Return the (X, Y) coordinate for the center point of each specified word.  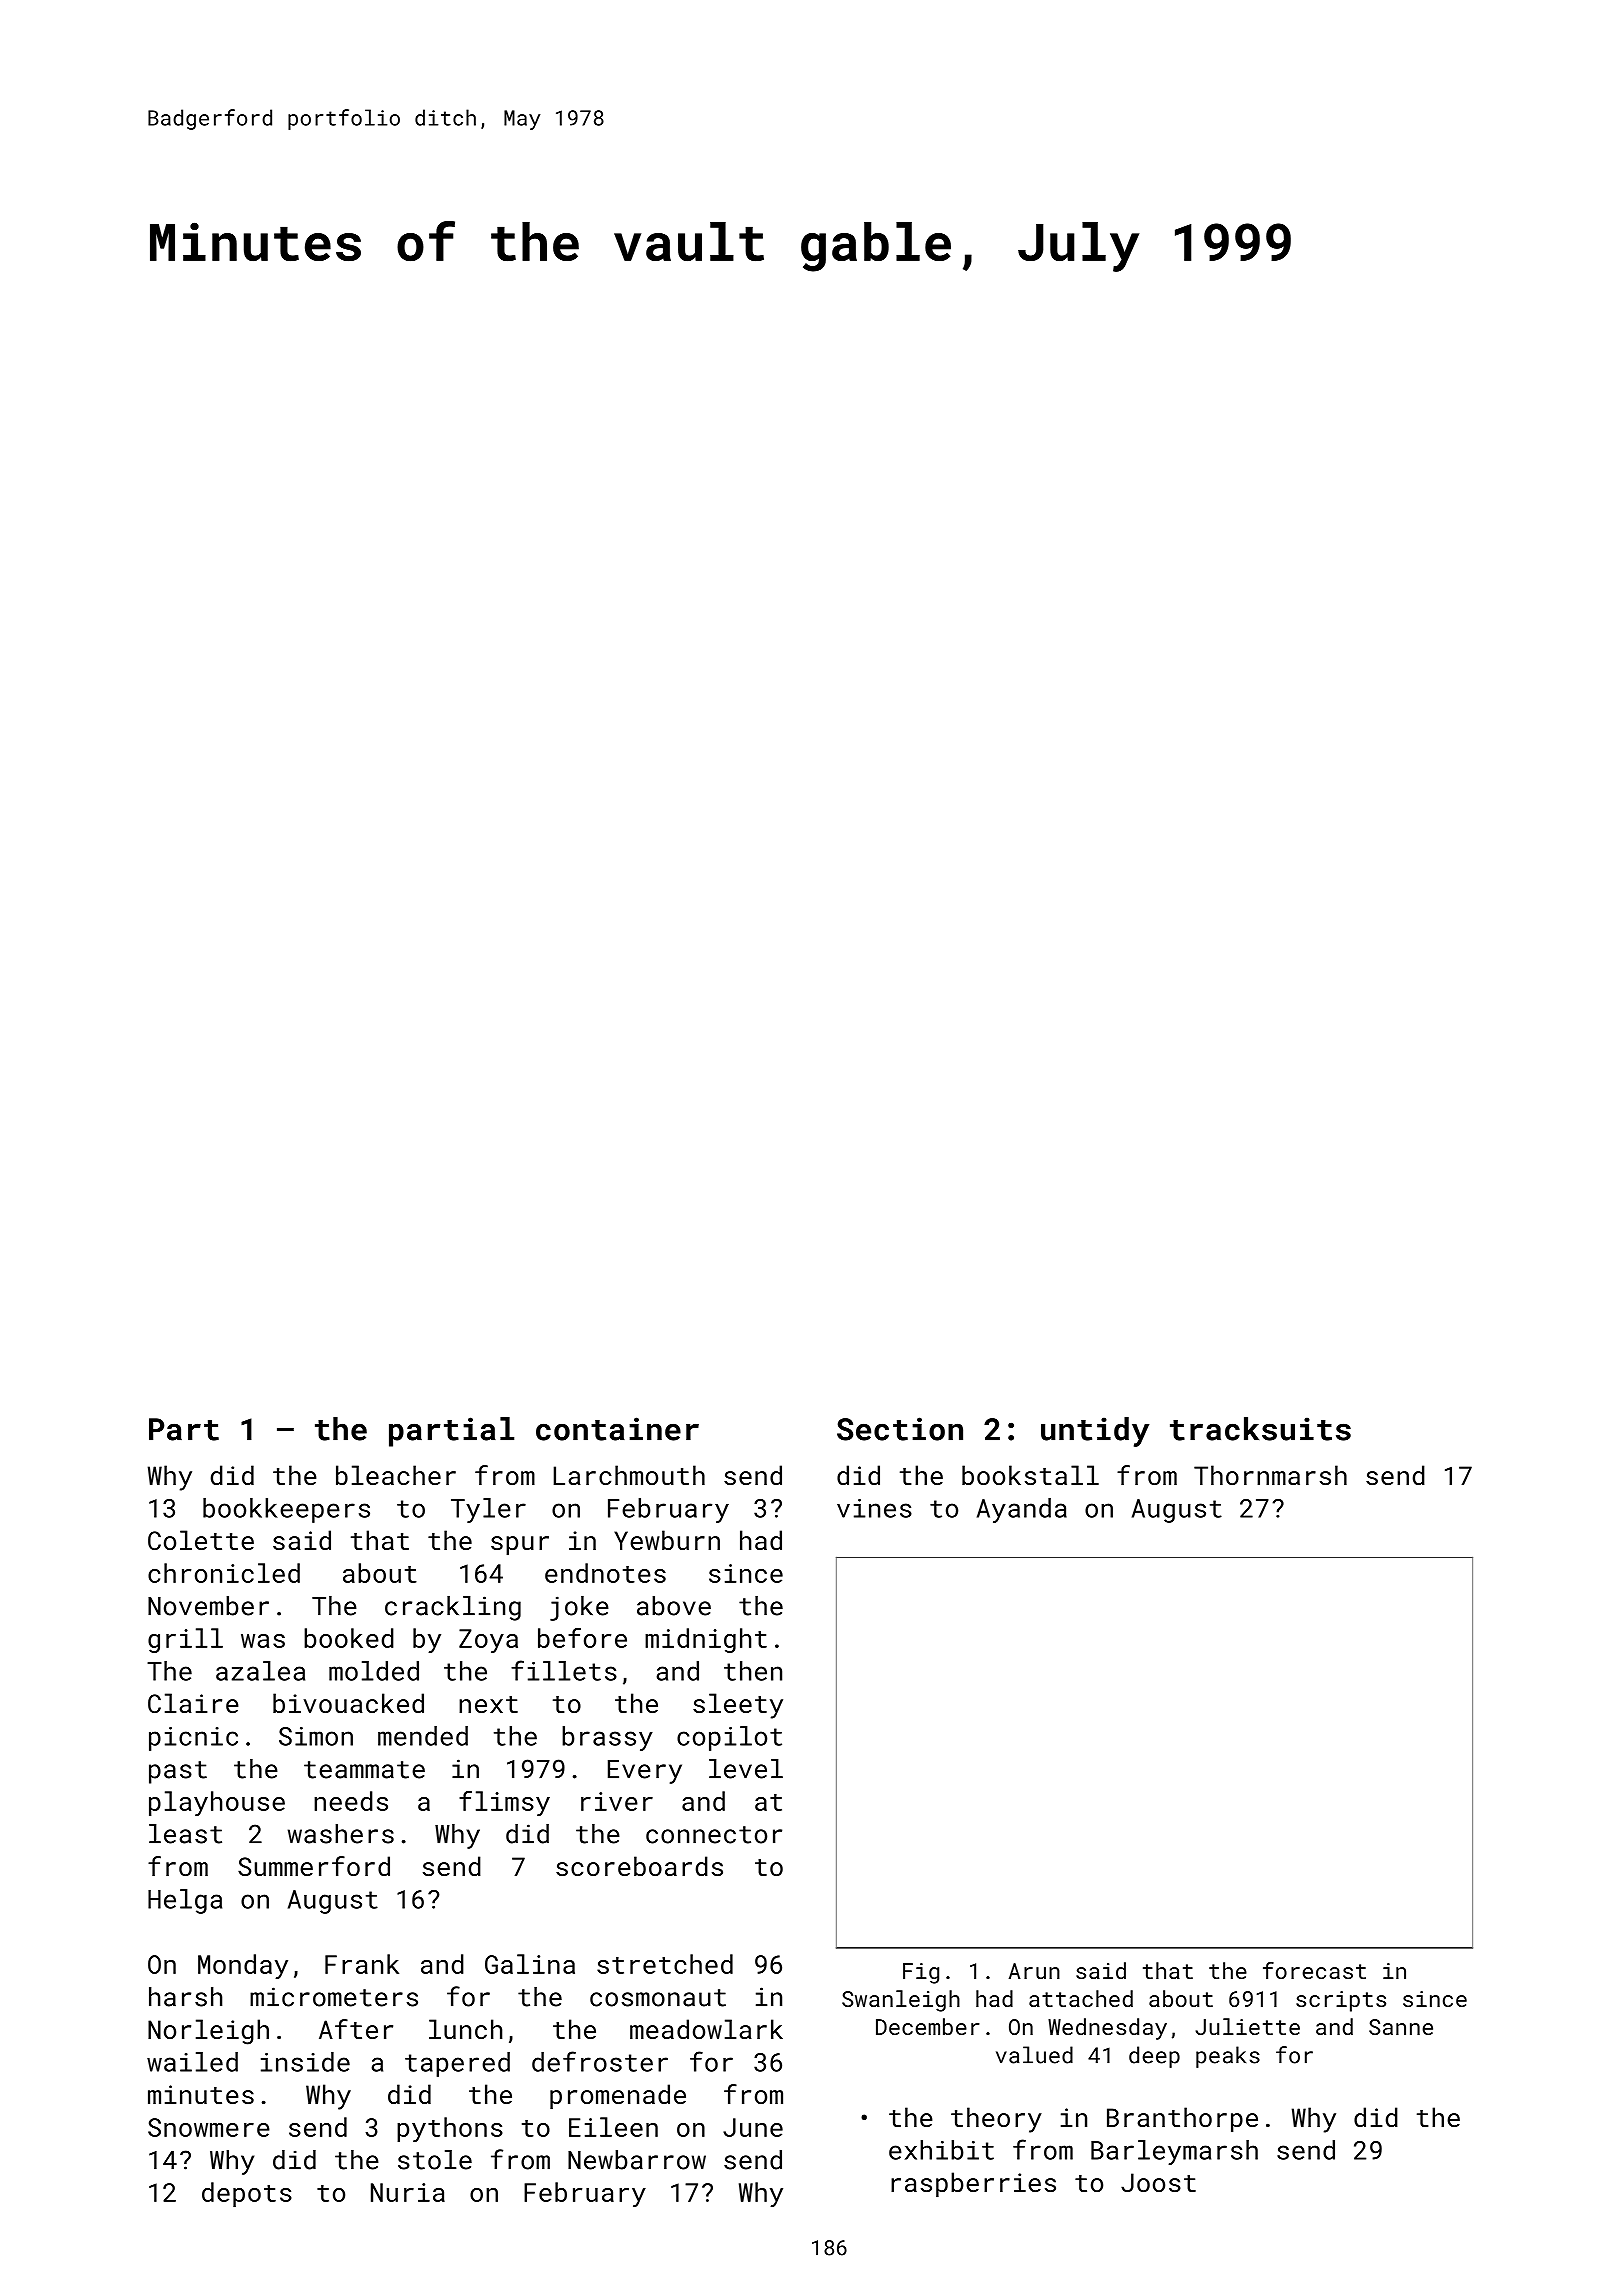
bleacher (396, 1475)
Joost (1158, 2182)
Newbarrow (637, 2160)
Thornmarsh (1270, 1475)
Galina (530, 1964)
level (746, 1769)
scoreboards (639, 1866)
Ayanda (1022, 1510)
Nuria (408, 2192)
